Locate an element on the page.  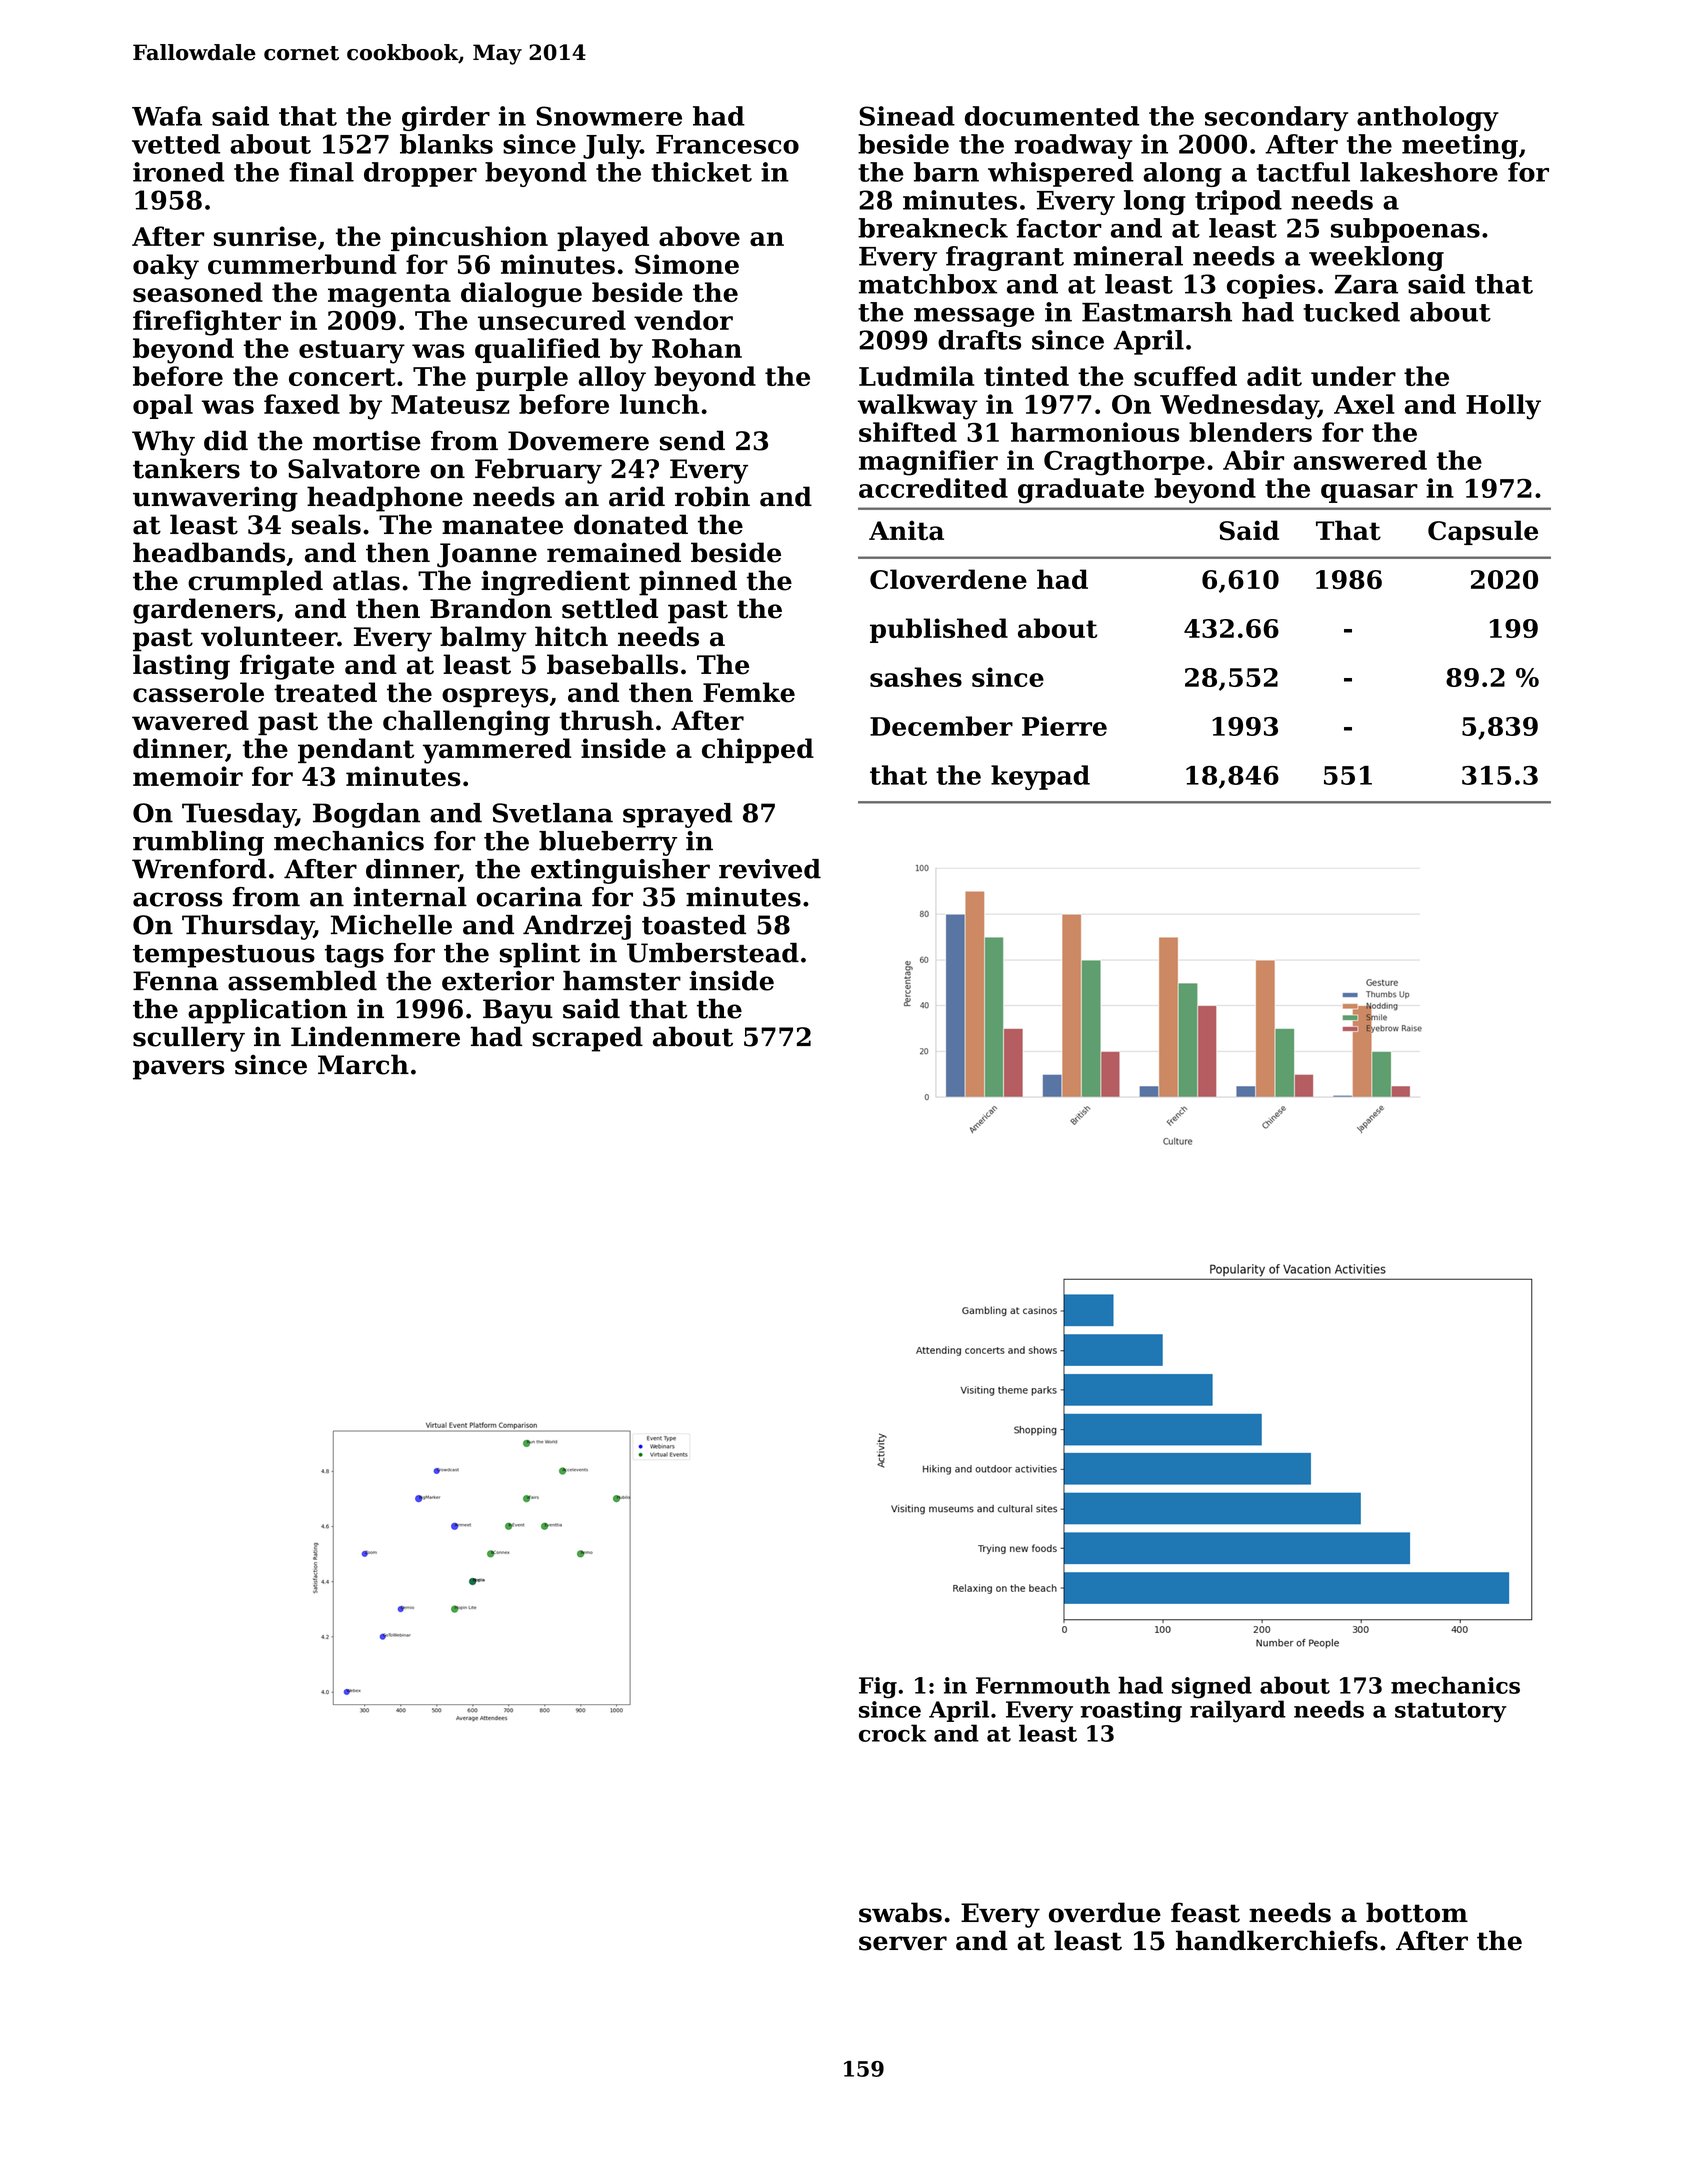
signed is located at coordinates (1212, 1687).
